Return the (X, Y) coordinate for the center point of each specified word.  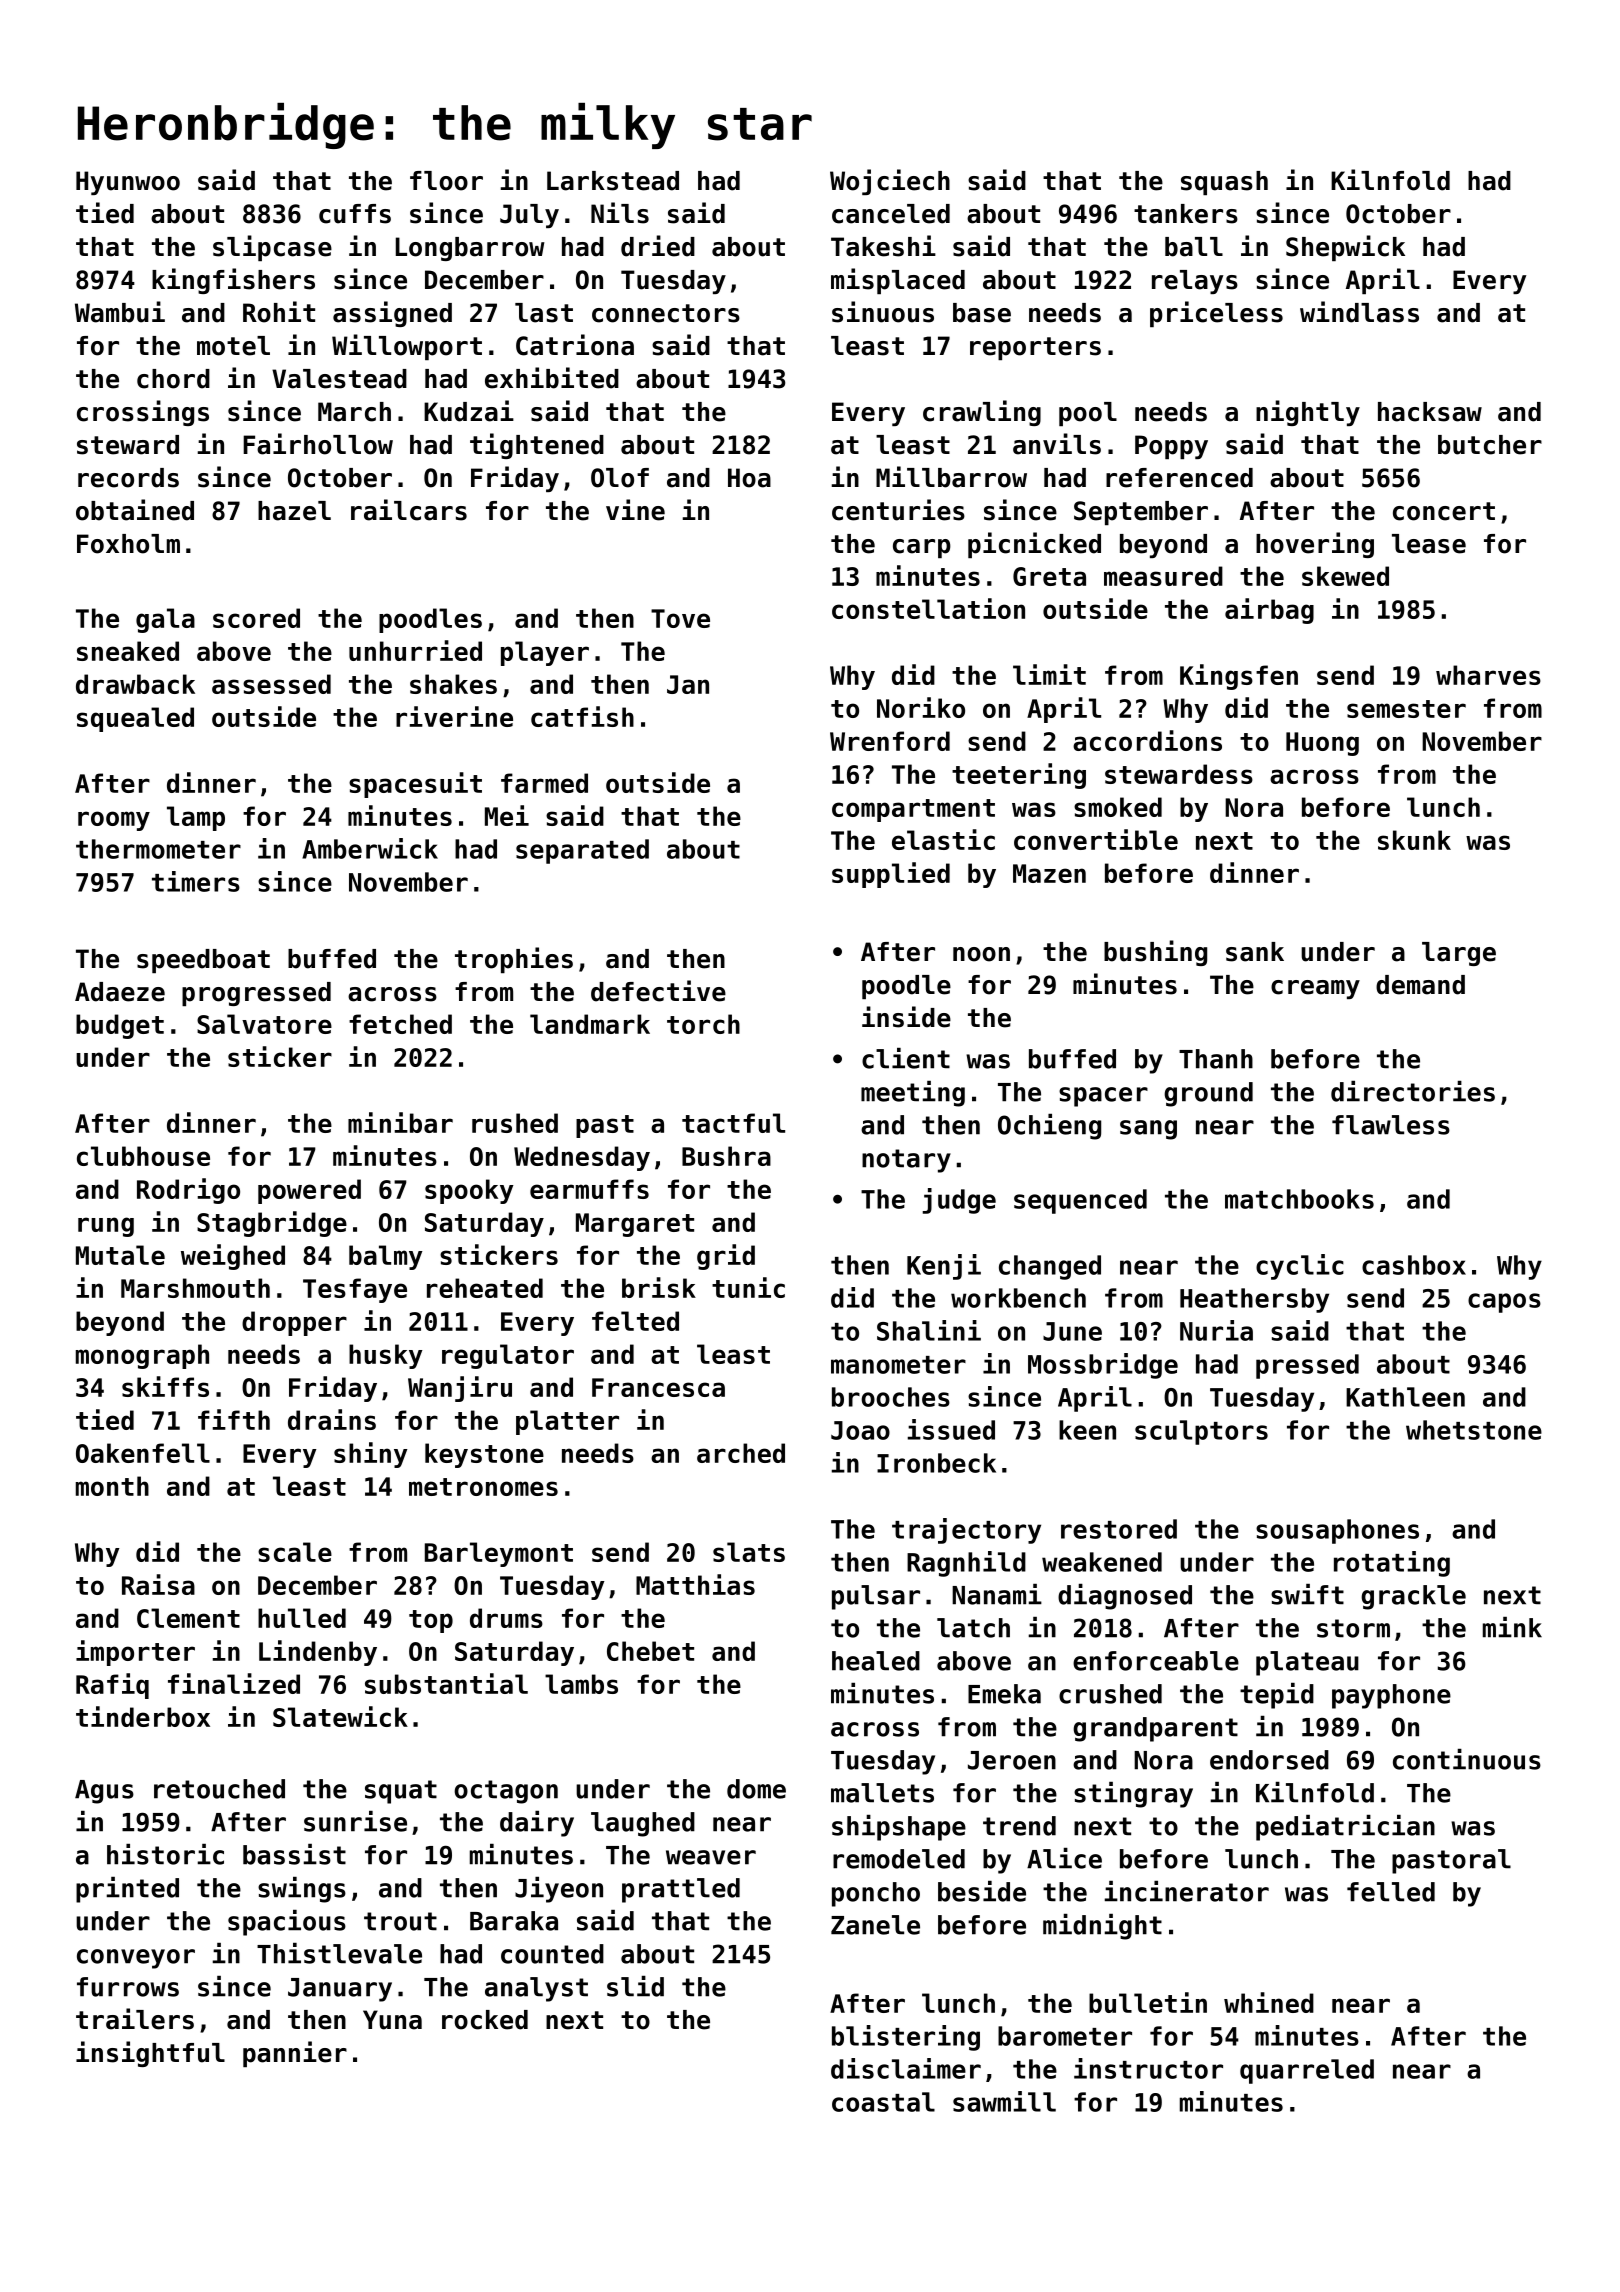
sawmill (1004, 2101)
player (545, 653)
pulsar (876, 1597)
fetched (400, 1024)
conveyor (136, 1959)
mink (1512, 1627)
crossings (143, 413)
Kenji (944, 1267)
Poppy (1171, 447)
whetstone (1474, 1430)
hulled (302, 1618)
